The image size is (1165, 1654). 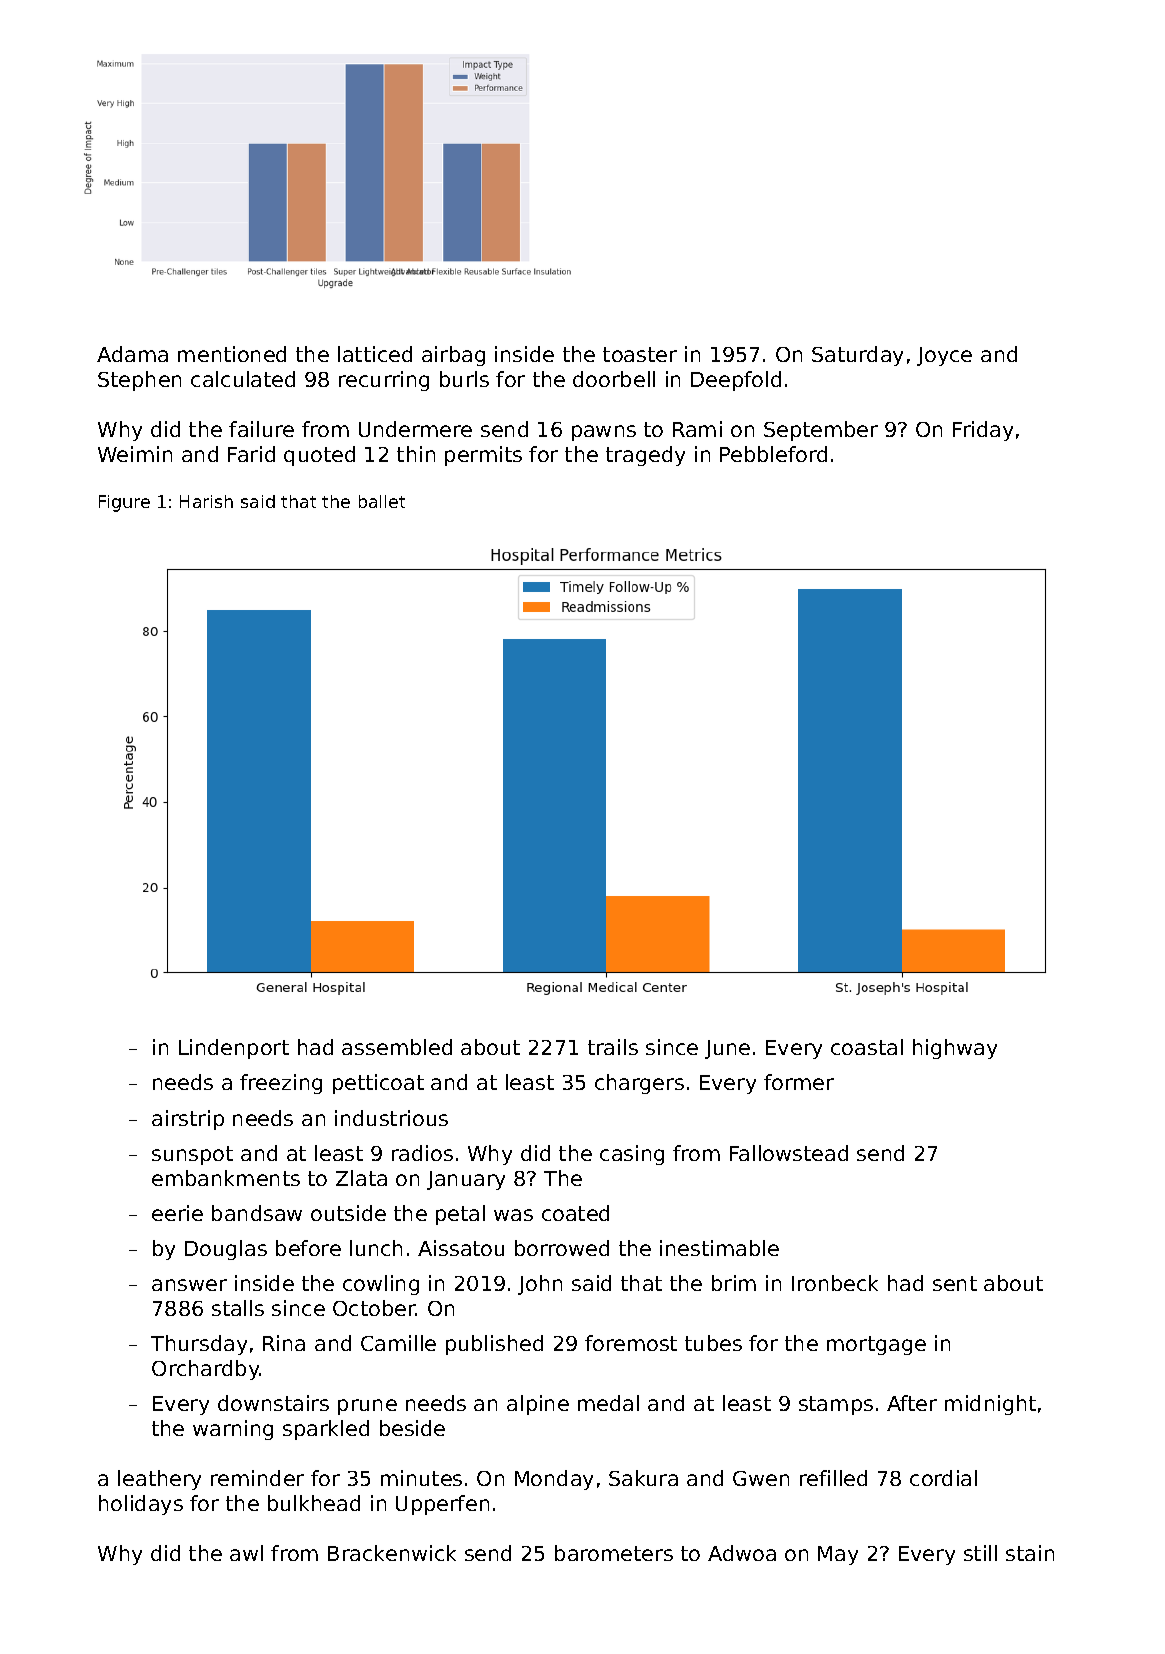 I want to click on casing, so click(x=632, y=1155).
